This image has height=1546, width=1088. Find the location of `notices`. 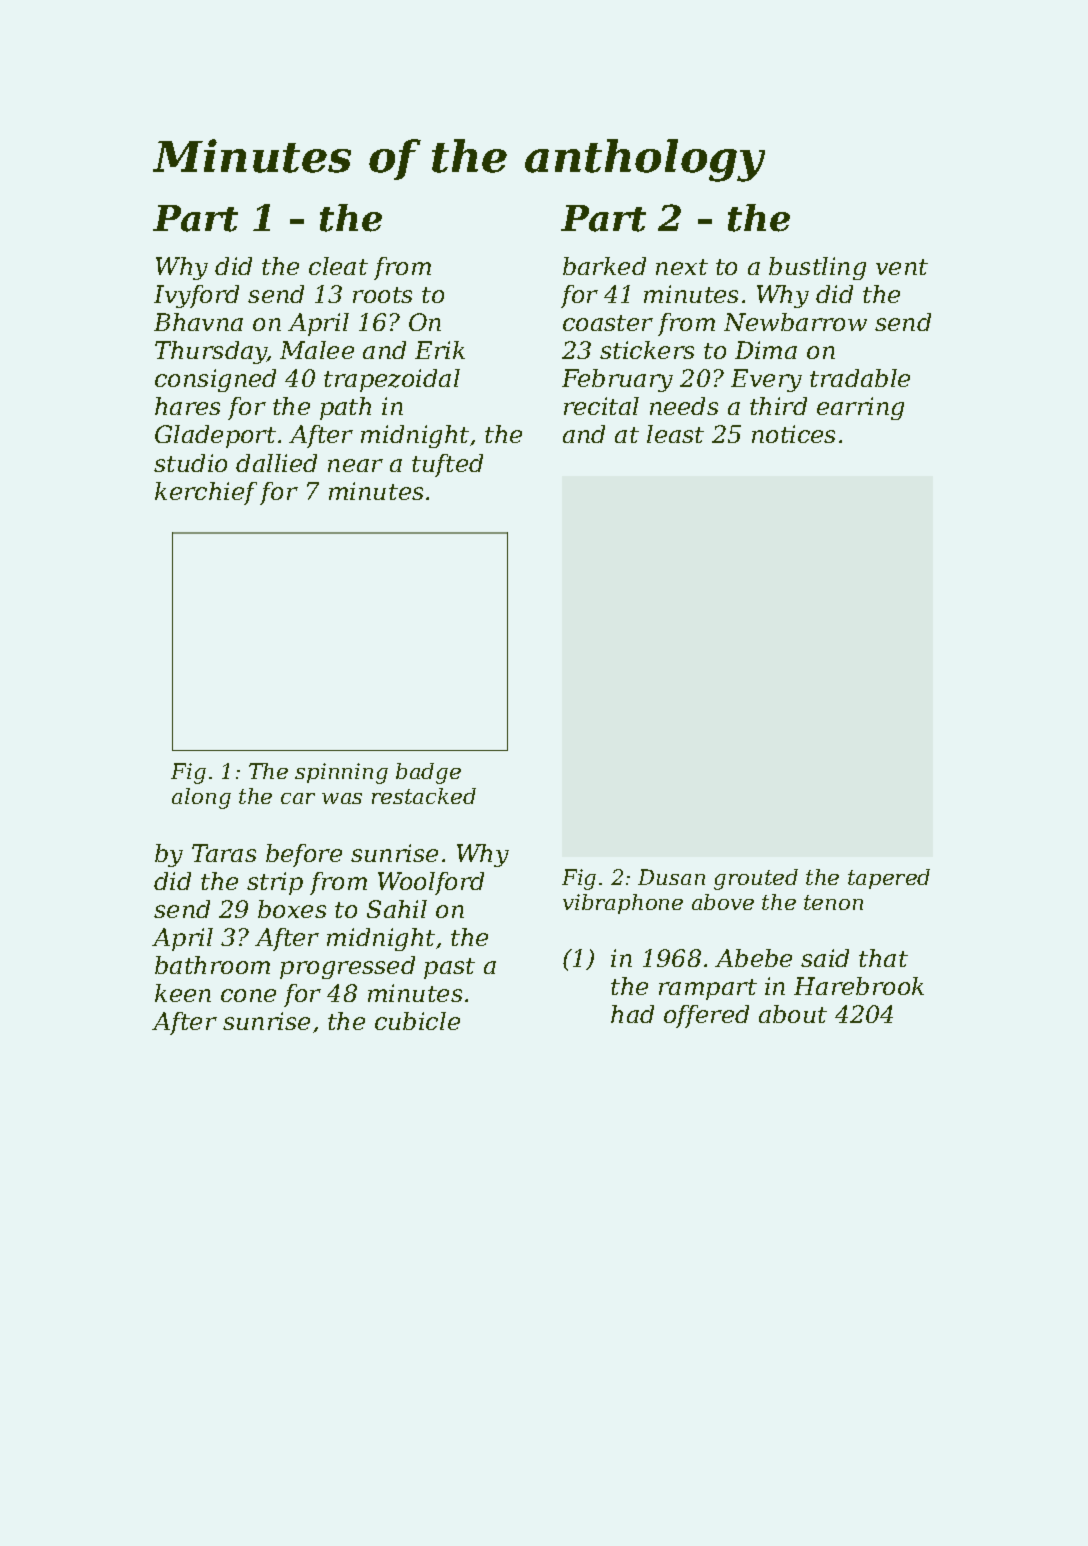

notices is located at coordinates (793, 434).
